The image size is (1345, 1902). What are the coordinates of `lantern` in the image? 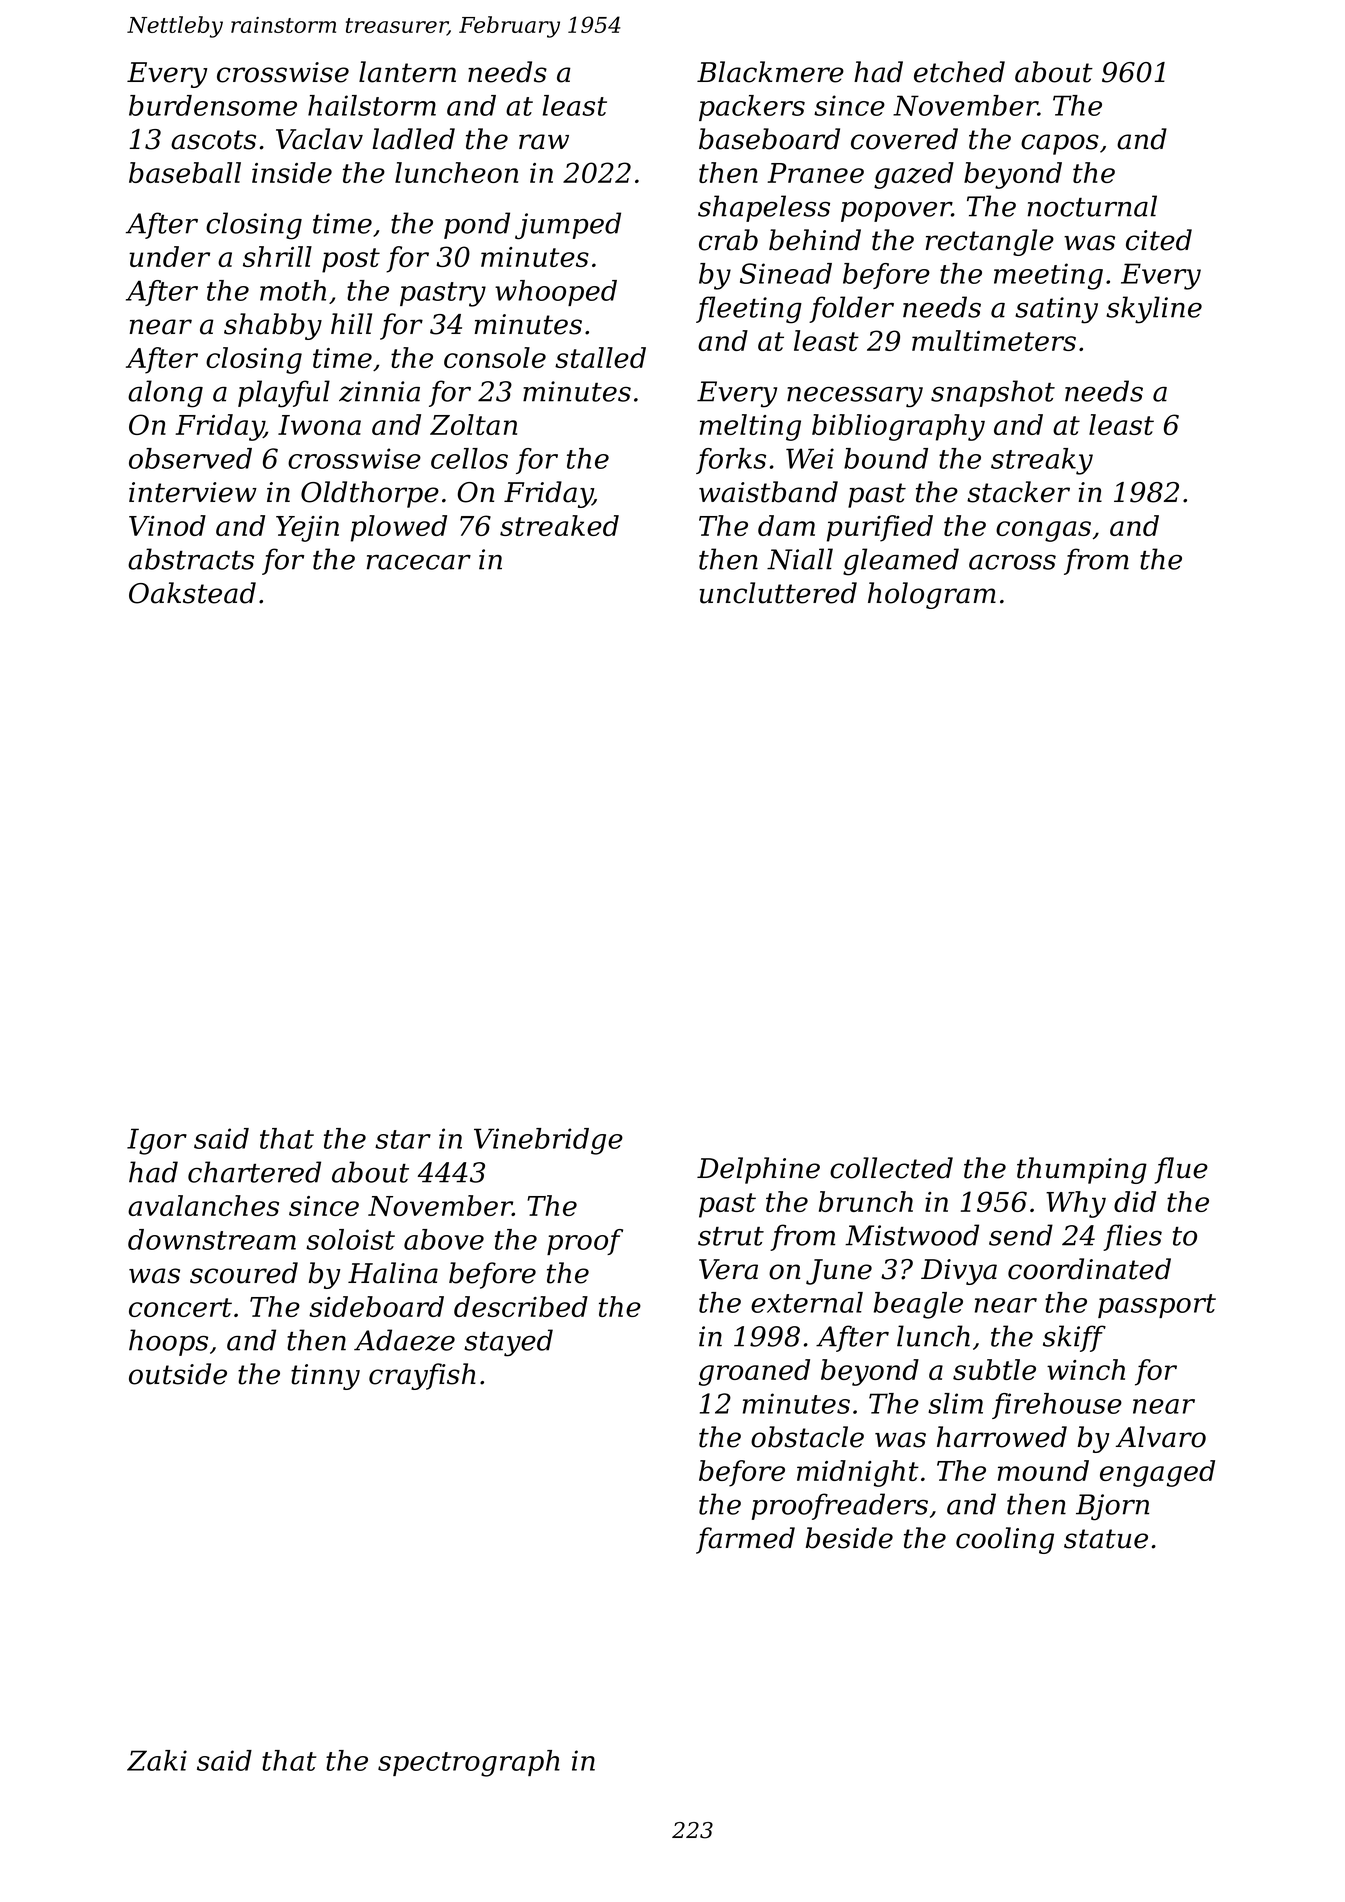 It's located at (407, 72).
